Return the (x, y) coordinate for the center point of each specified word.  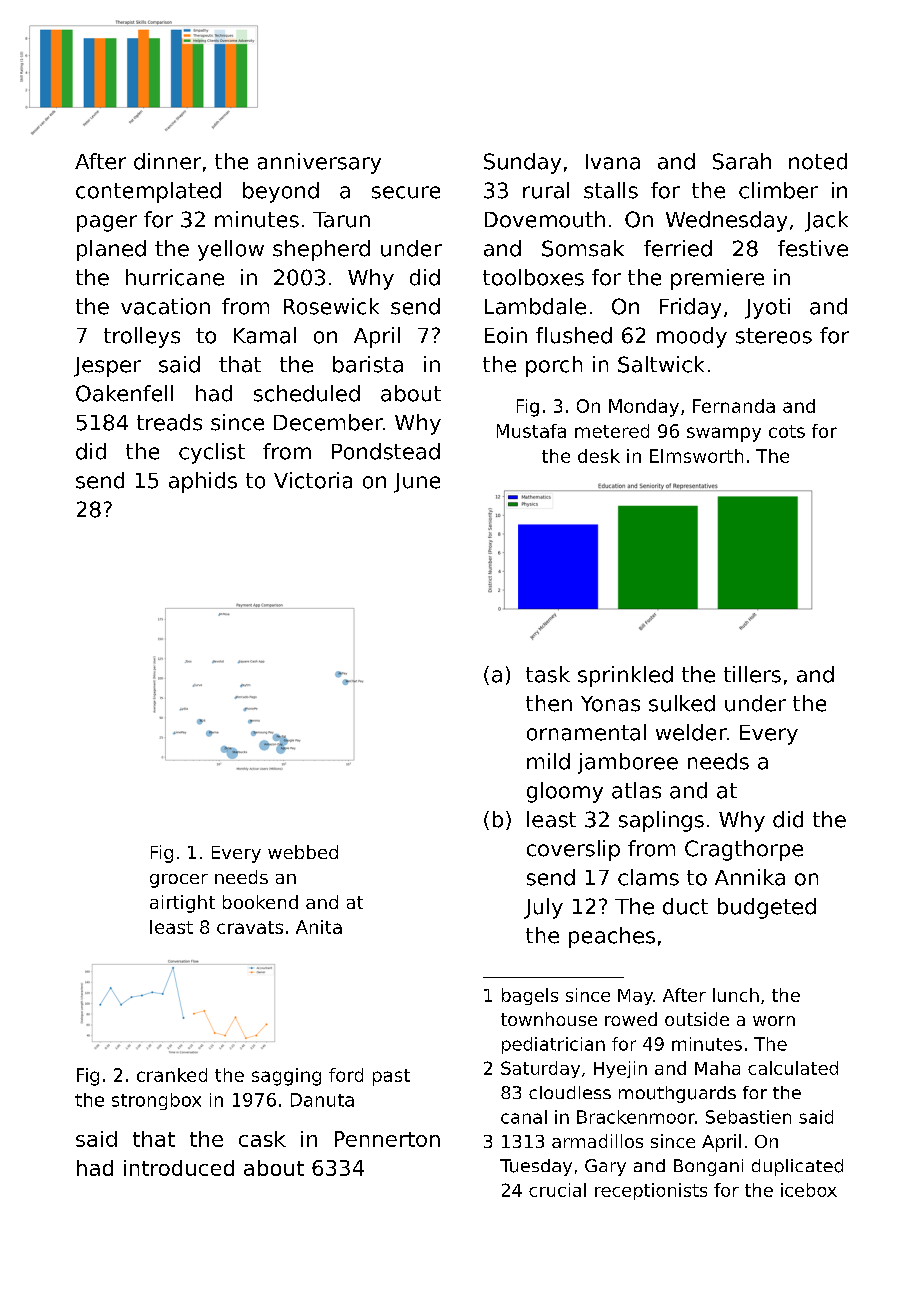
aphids (203, 482)
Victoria (313, 480)
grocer (179, 881)
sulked (682, 703)
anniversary (319, 163)
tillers (752, 674)
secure (406, 192)
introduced (179, 1168)
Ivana (613, 162)
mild (548, 761)
